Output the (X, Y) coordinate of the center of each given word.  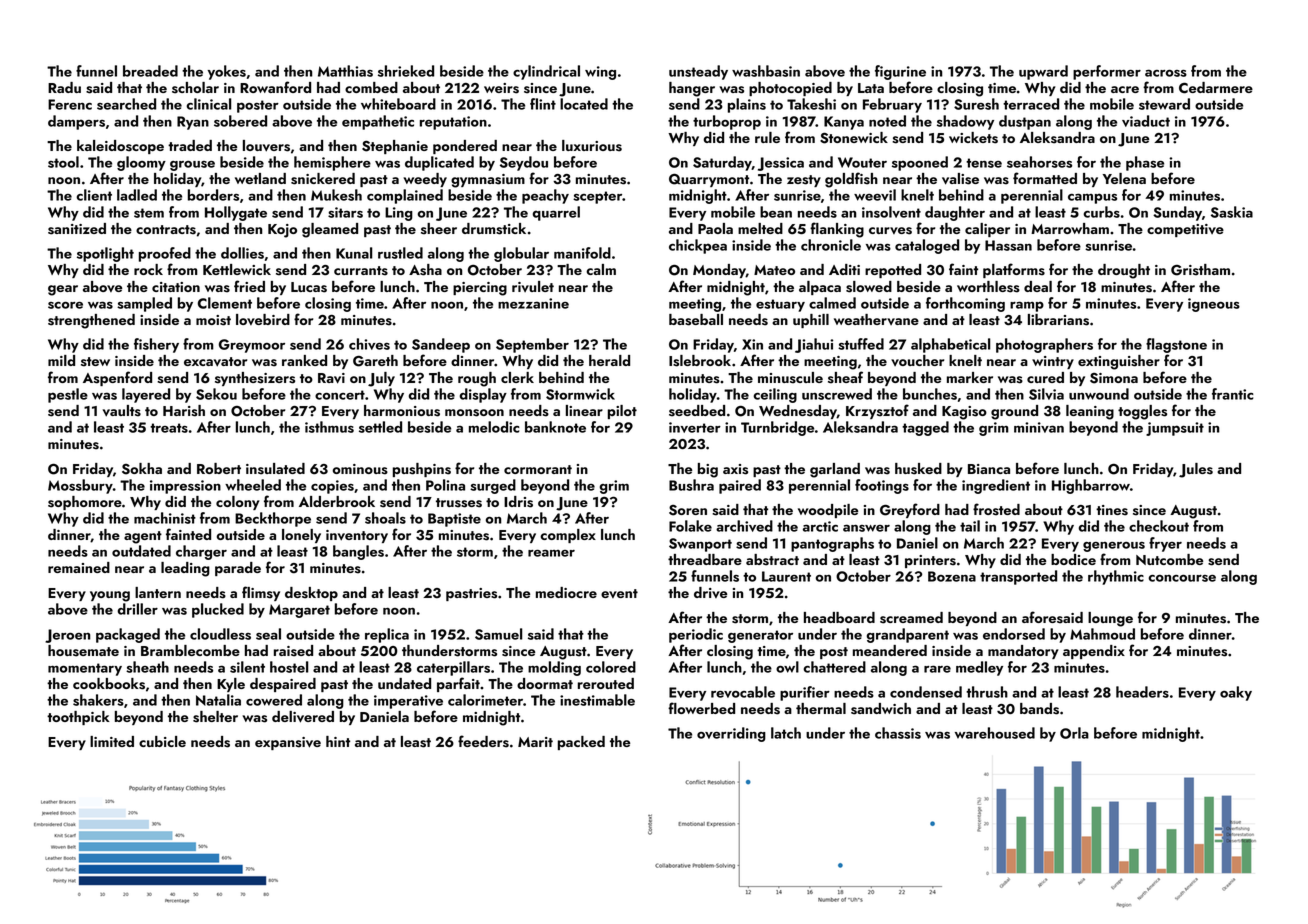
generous (1114, 547)
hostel (289, 667)
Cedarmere (1216, 88)
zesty (804, 181)
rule (767, 137)
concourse (1182, 578)
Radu (64, 87)
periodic (696, 635)
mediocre (566, 592)
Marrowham (1070, 228)
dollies (242, 253)
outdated (141, 551)
